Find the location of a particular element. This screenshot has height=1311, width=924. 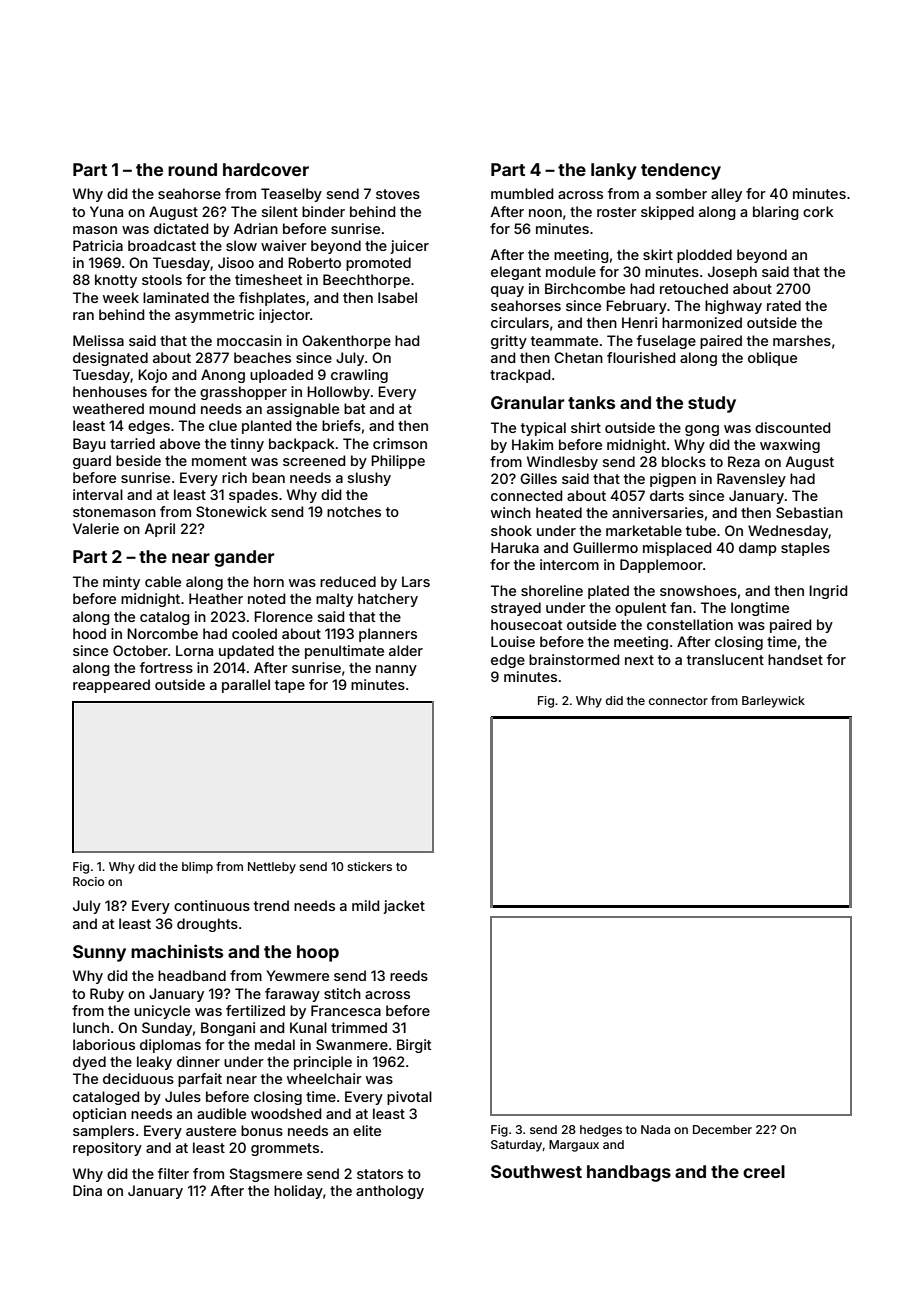

lanky is located at coordinates (614, 171).
